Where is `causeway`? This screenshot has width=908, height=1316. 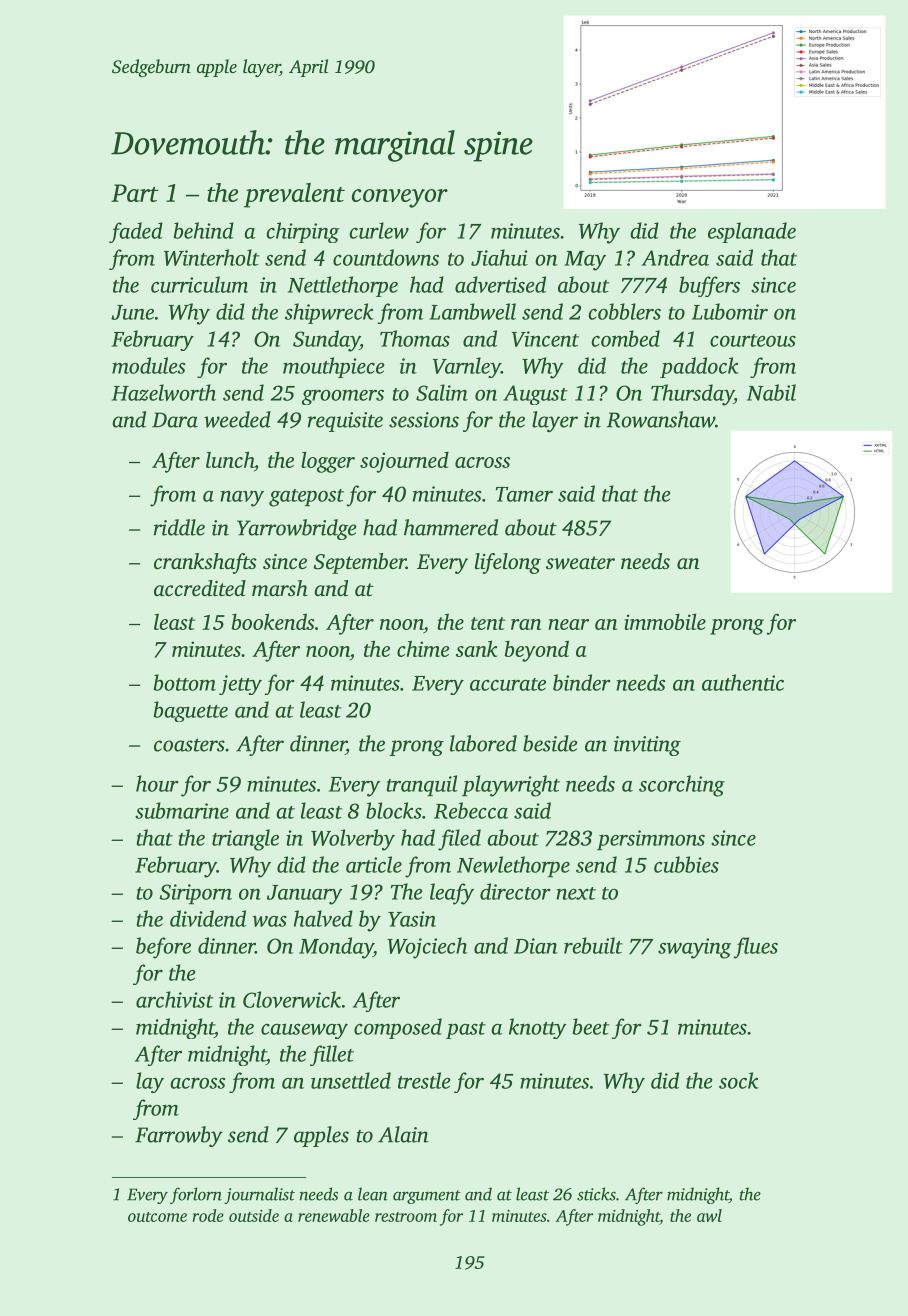
causeway is located at coordinates (304, 1031).
